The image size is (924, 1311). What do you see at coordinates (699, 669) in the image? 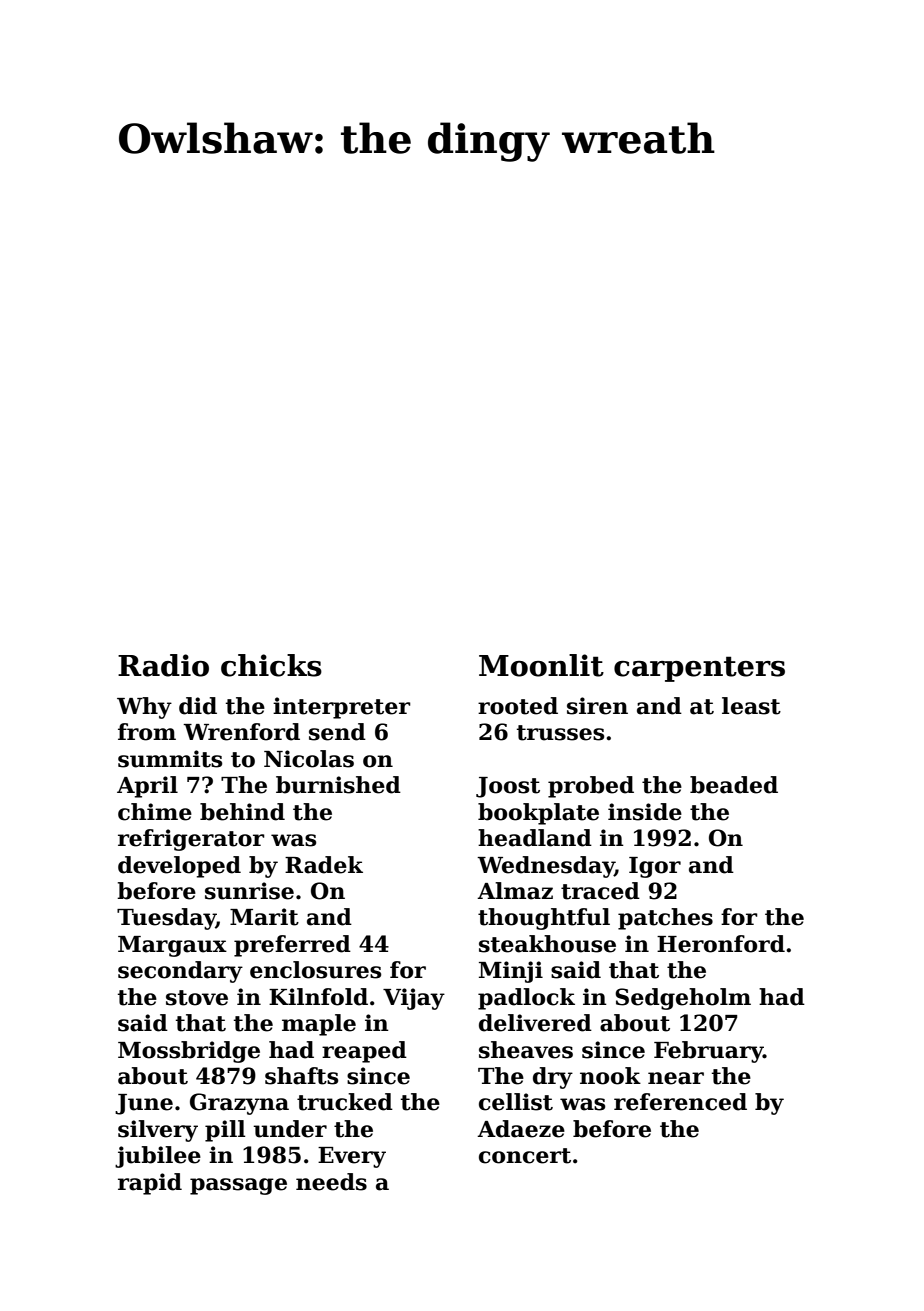
I see `carpenters` at bounding box center [699, 669].
